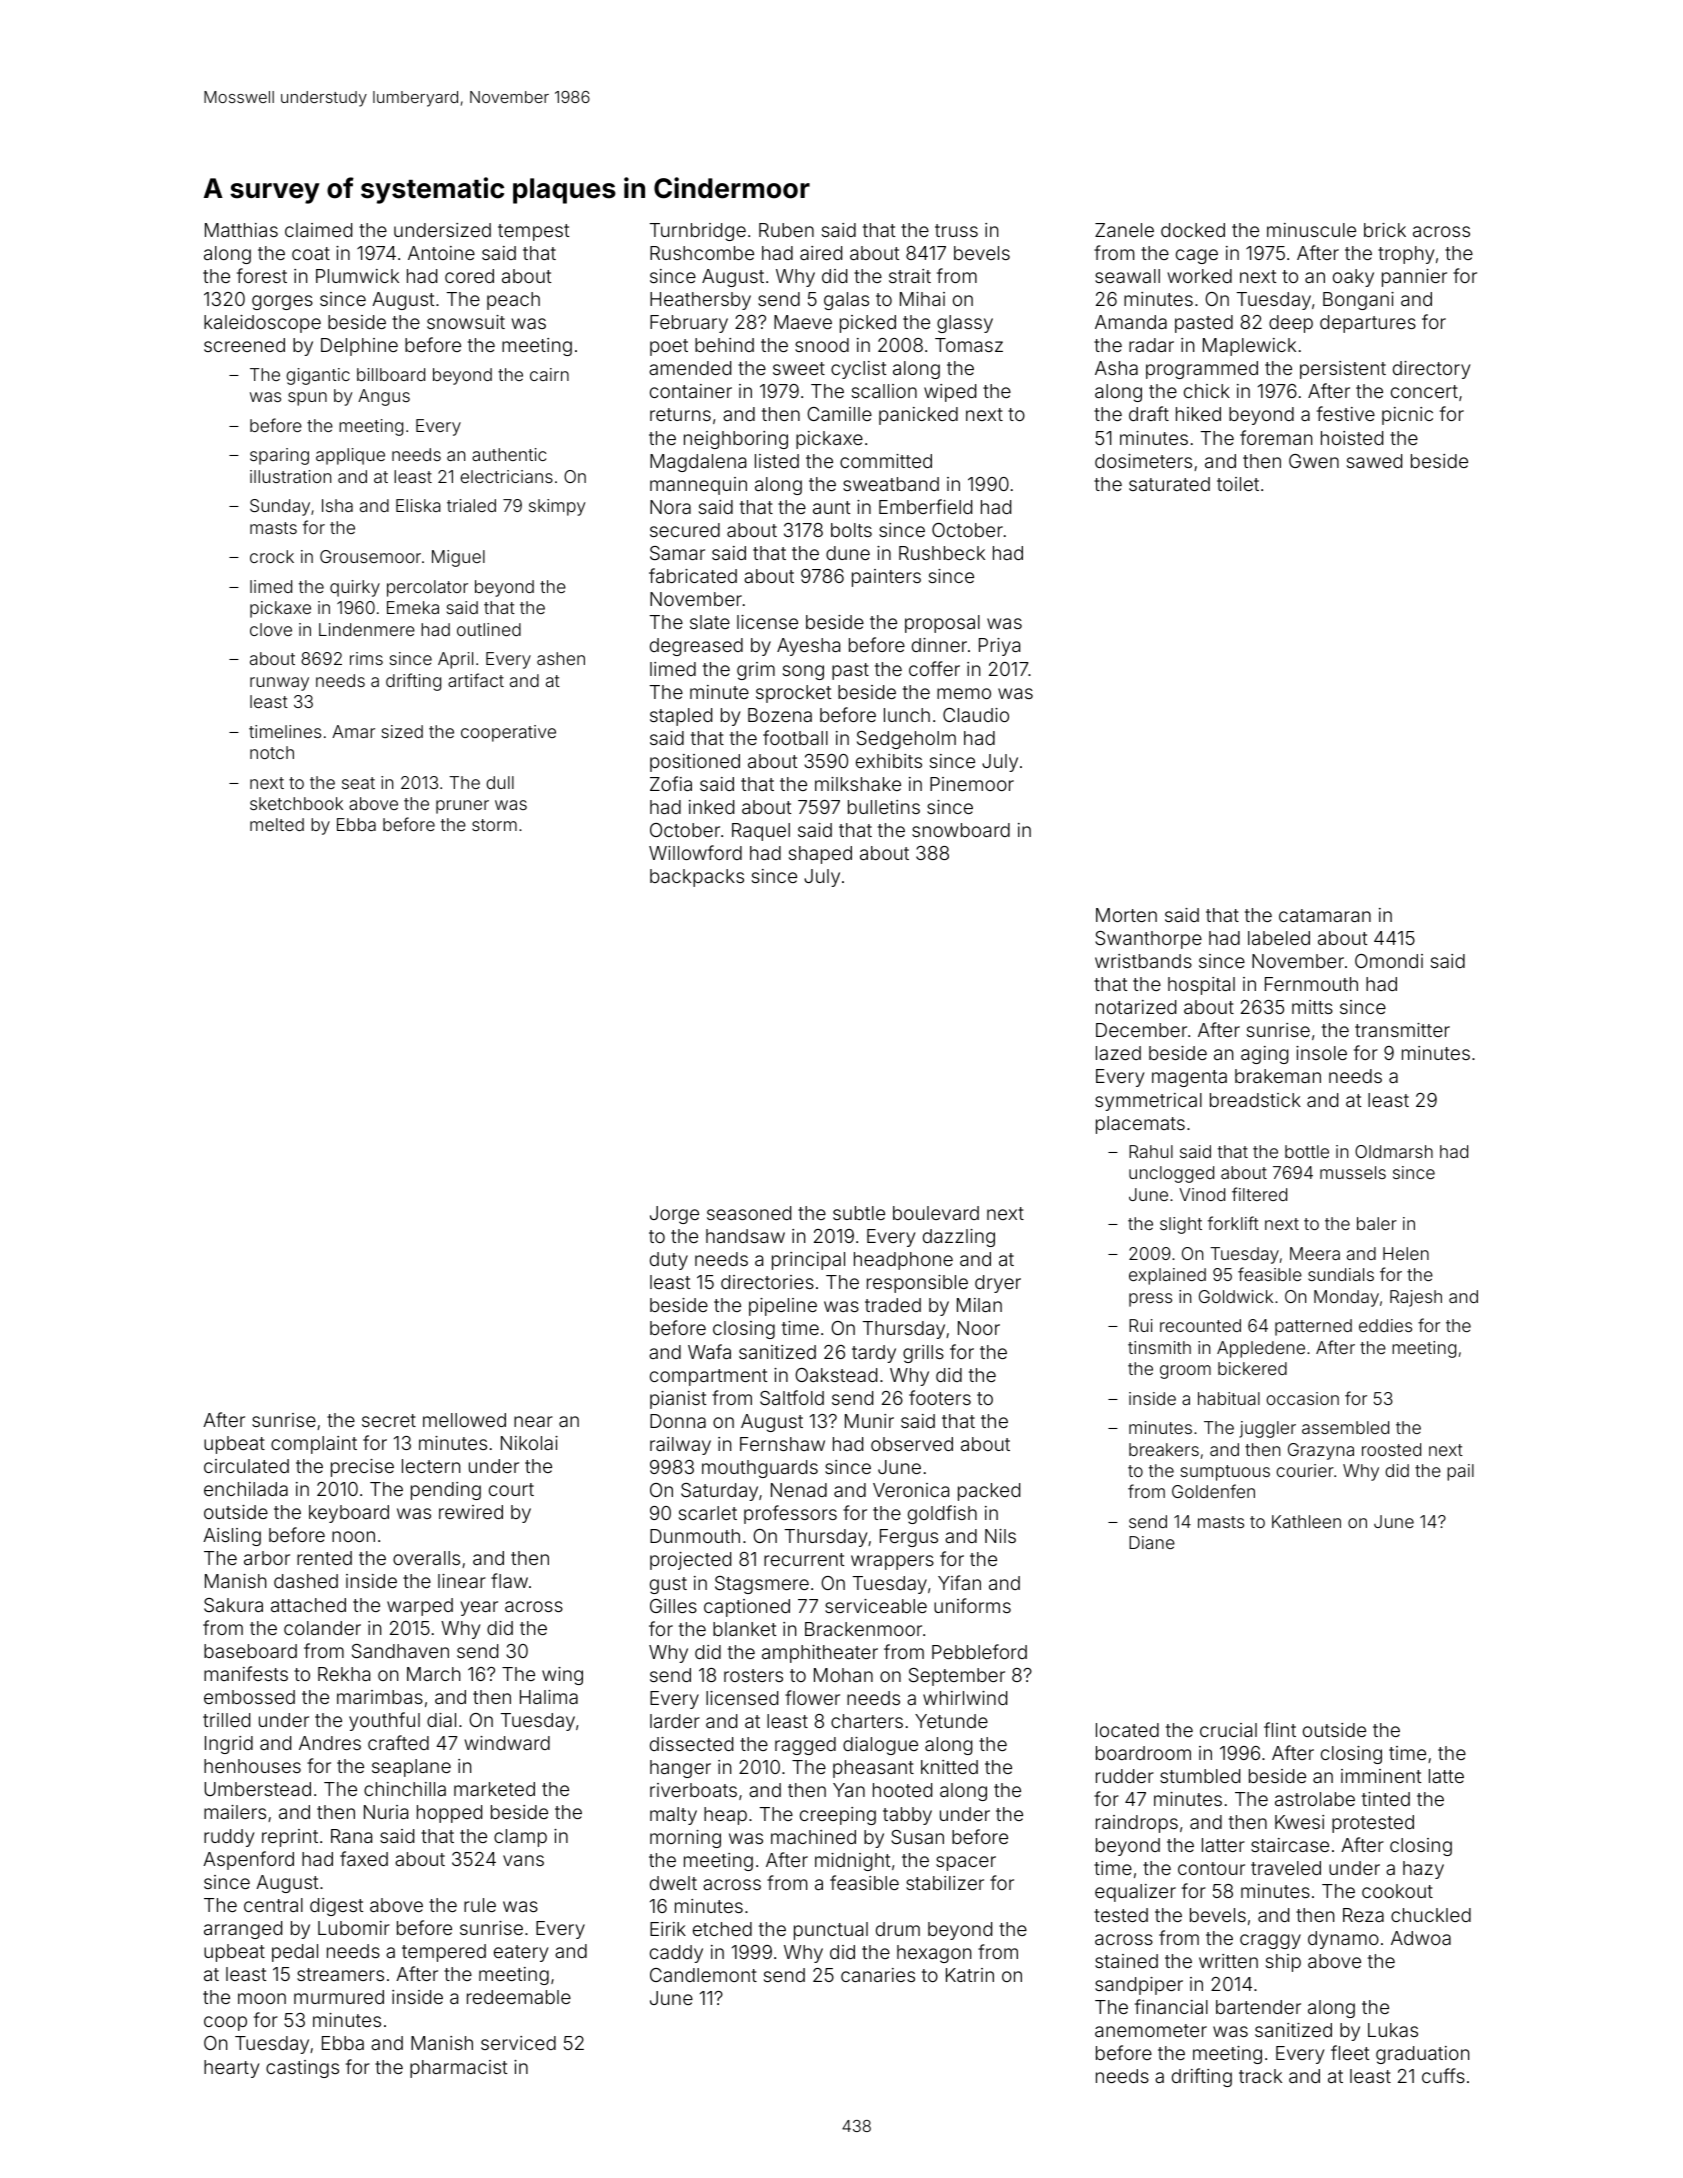  I want to click on melted, so click(277, 824).
